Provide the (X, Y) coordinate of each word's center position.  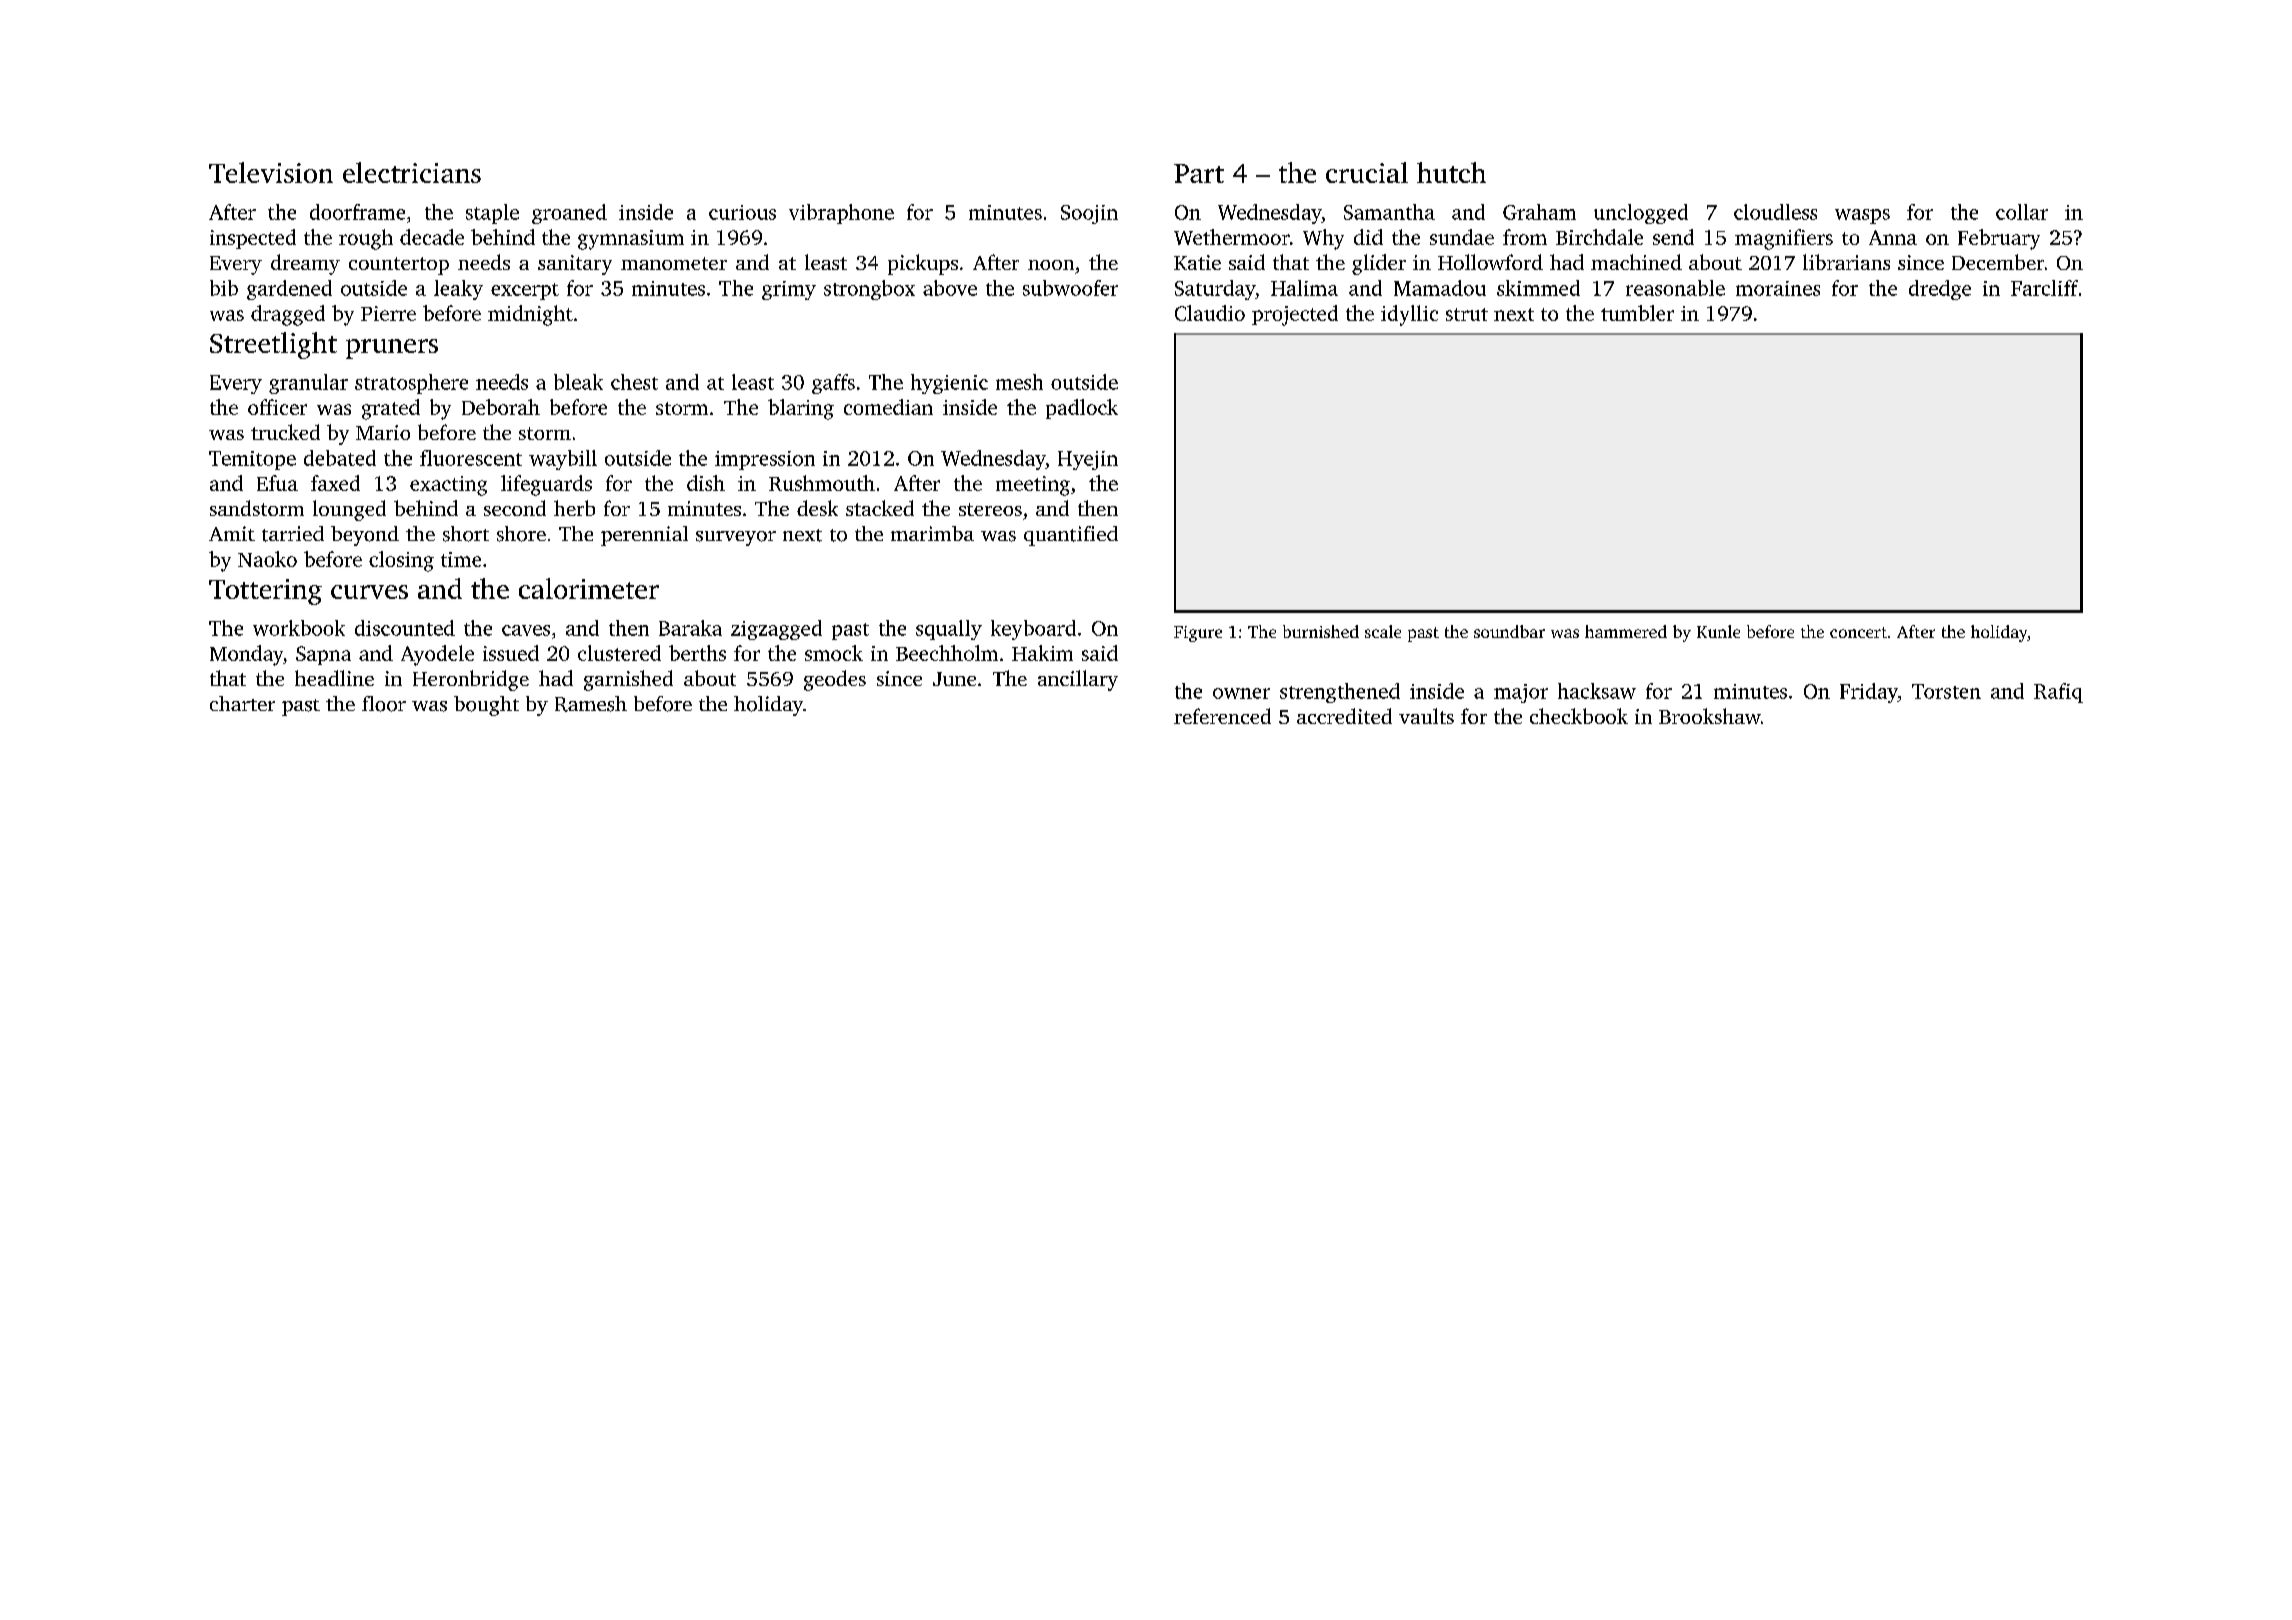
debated (340, 458)
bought (486, 706)
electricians (412, 172)
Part (1199, 173)
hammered (1626, 631)
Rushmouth (822, 483)
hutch (1451, 172)
